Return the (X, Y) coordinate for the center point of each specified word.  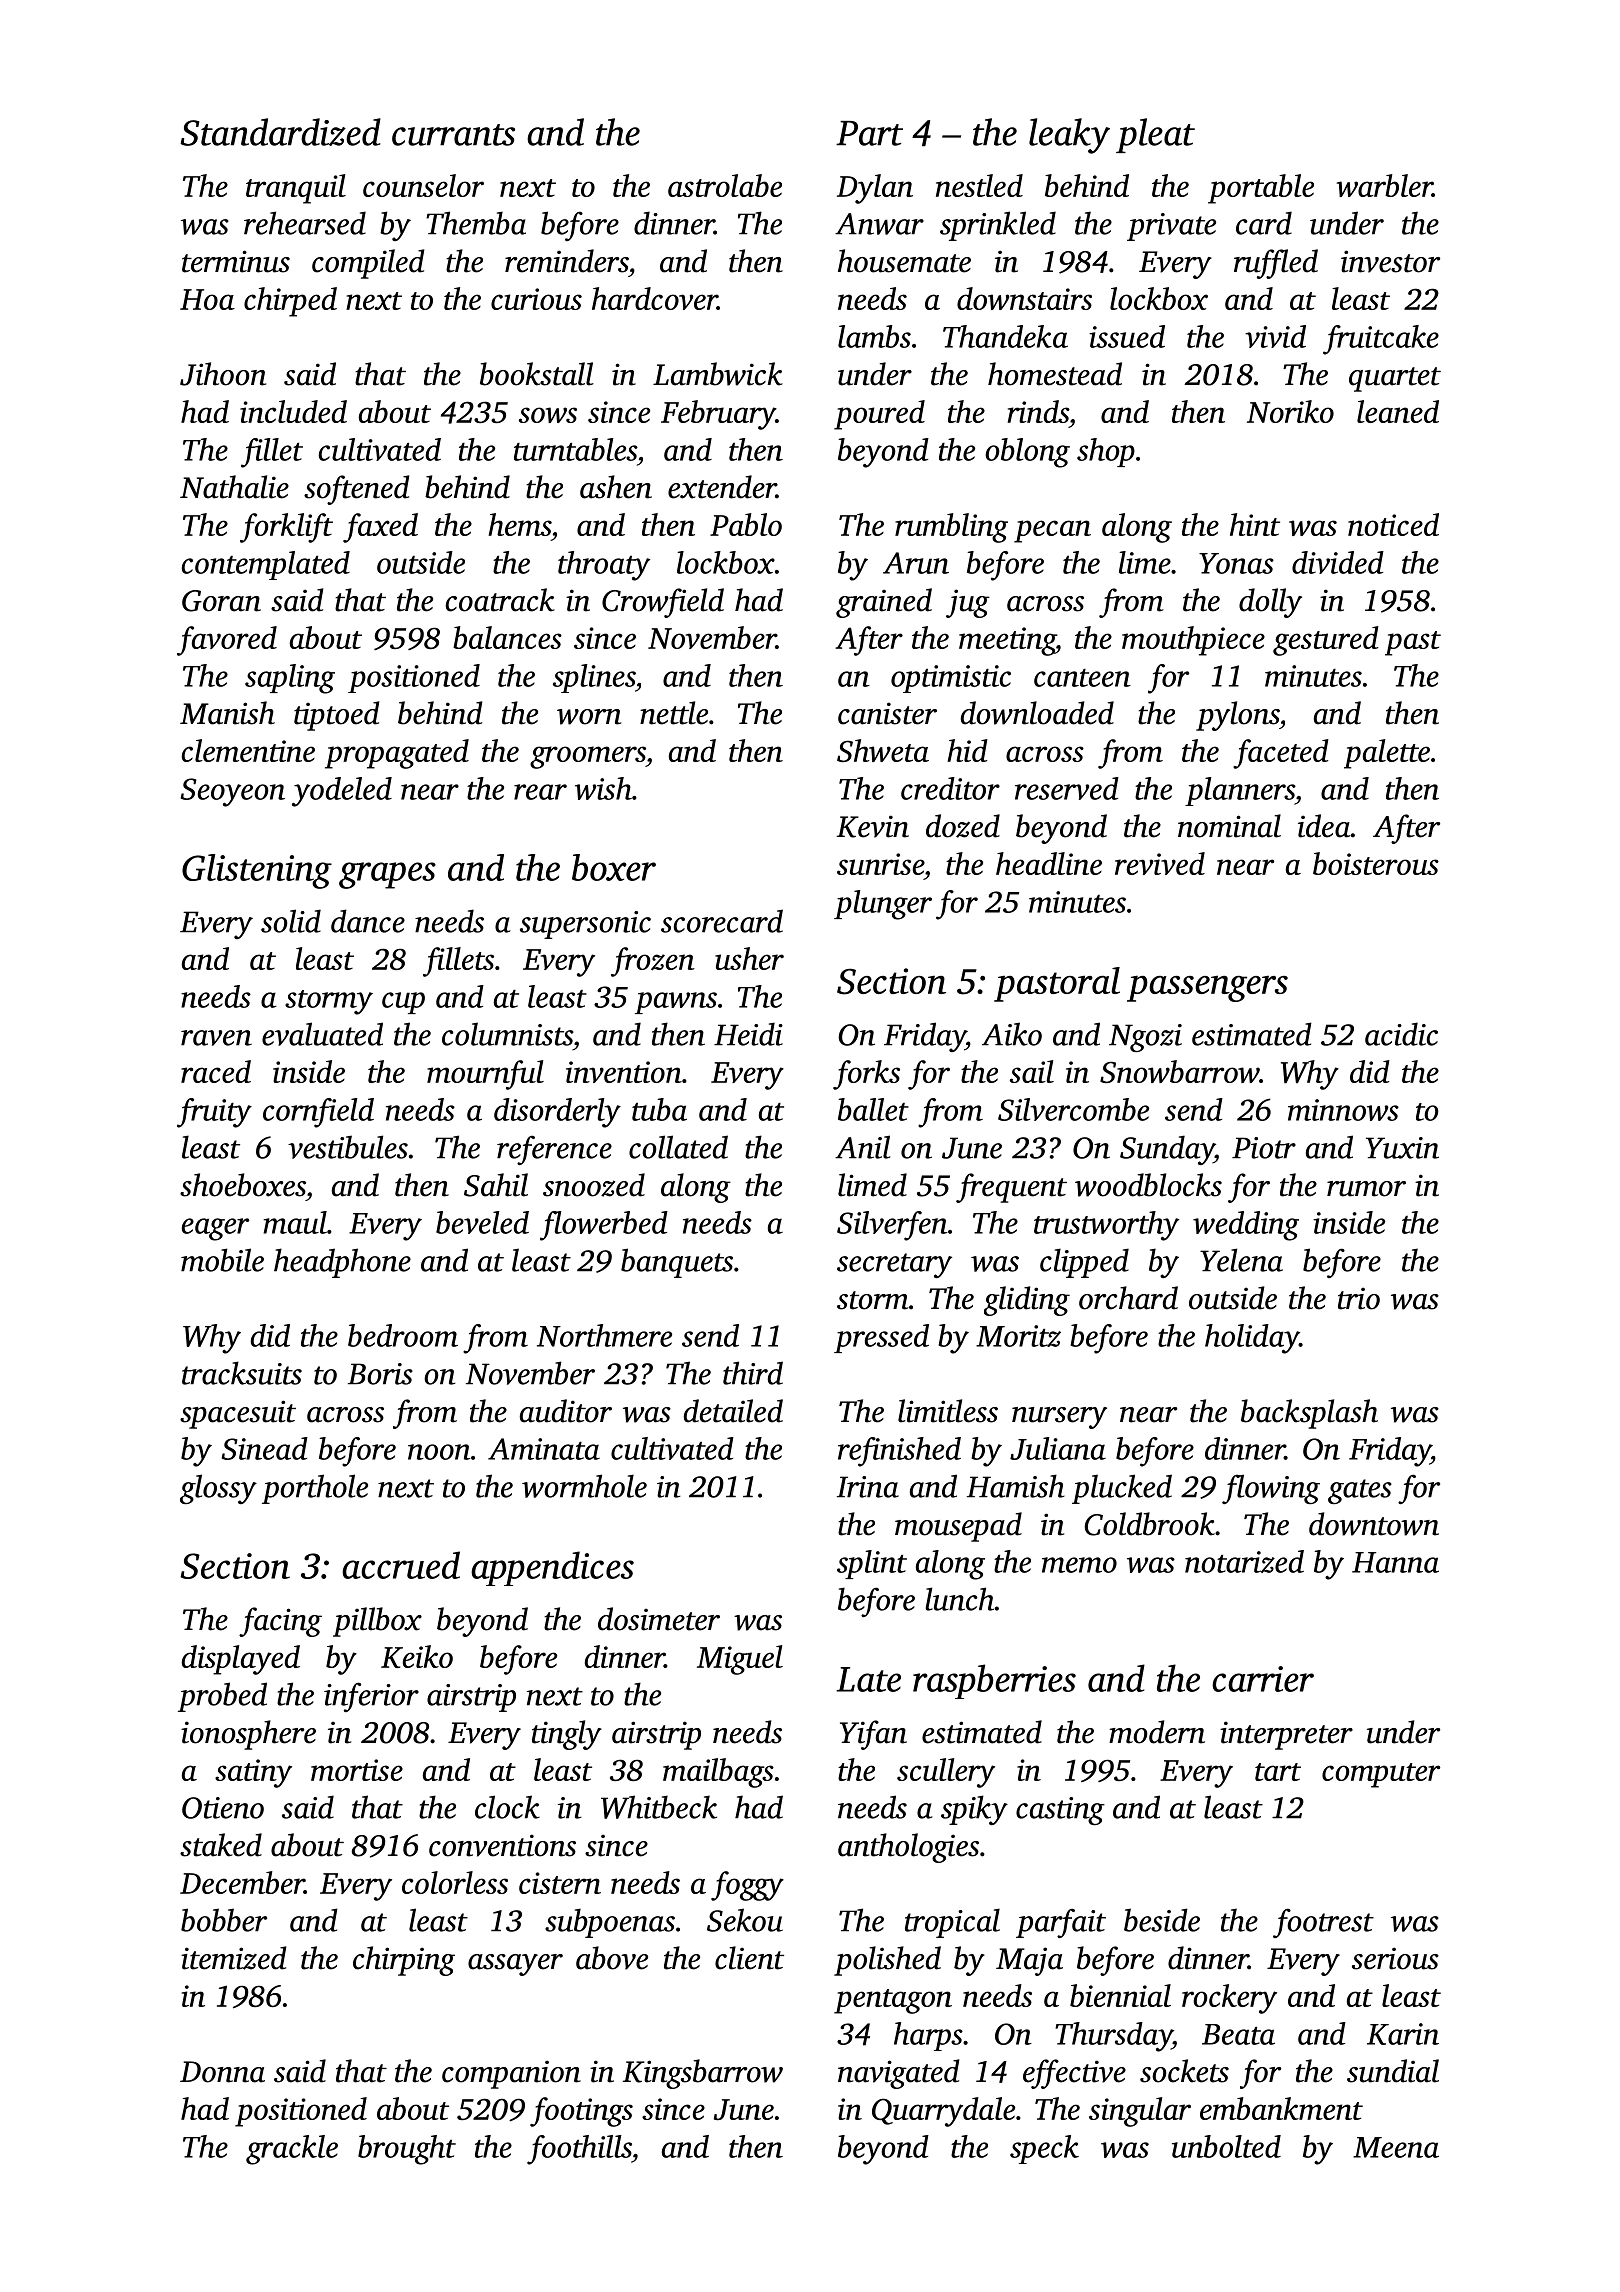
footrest (1323, 1923)
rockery (1229, 1999)
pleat (1155, 135)
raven (216, 1038)
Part (869, 133)
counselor (423, 185)
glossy (218, 1489)
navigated (899, 2074)
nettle (674, 713)
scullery (946, 1773)
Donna (222, 2072)
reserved (1067, 788)
